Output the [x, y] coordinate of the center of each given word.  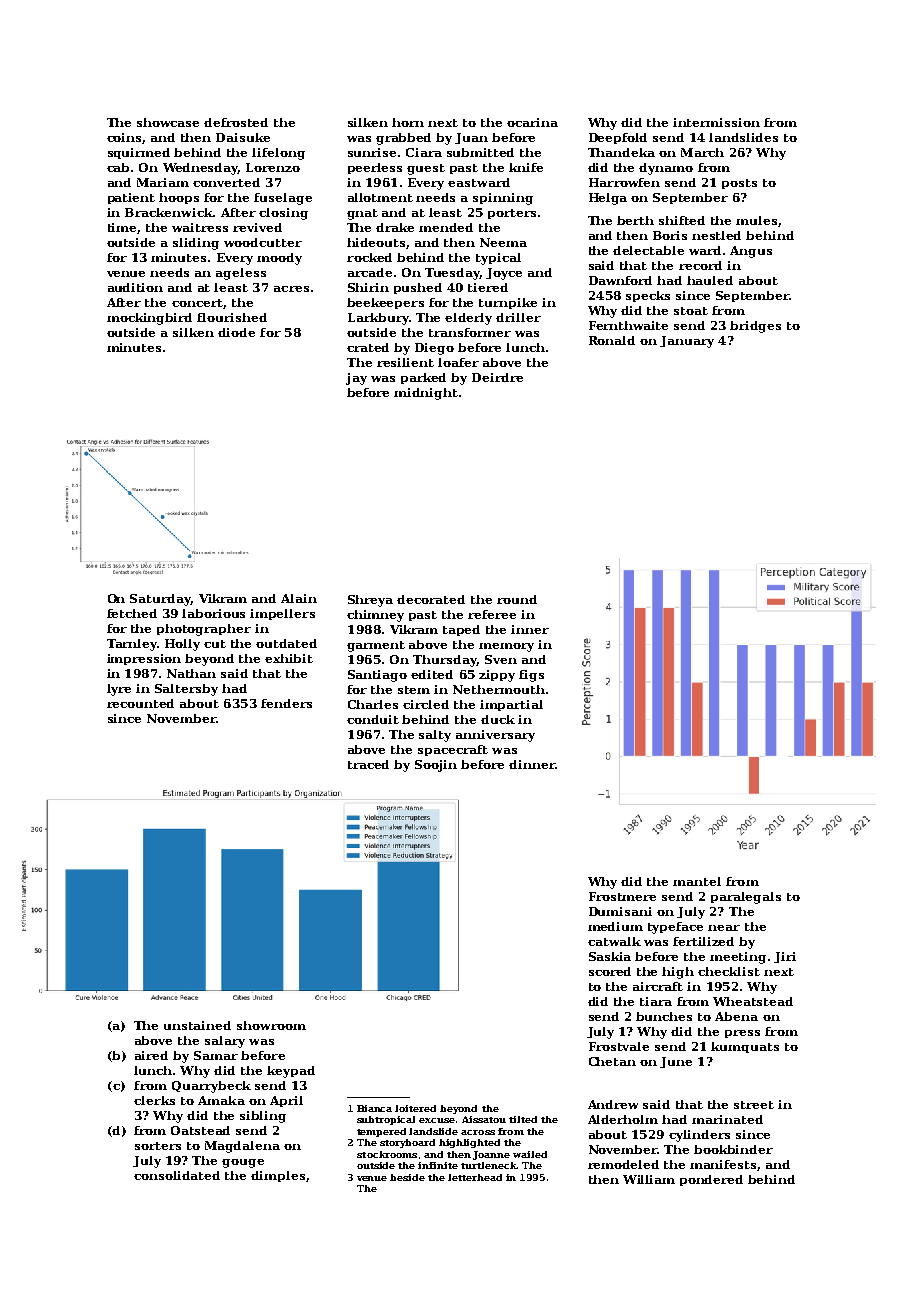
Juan [471, 138]
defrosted [236, 122]
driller [518, 317]
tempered [381, 1132]
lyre [119, 690]
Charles [373, 704]
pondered [711, 1180]
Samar [216, 1055]
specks [648, 296]
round [517, 599]
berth [635, 220]
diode [236, 332]
